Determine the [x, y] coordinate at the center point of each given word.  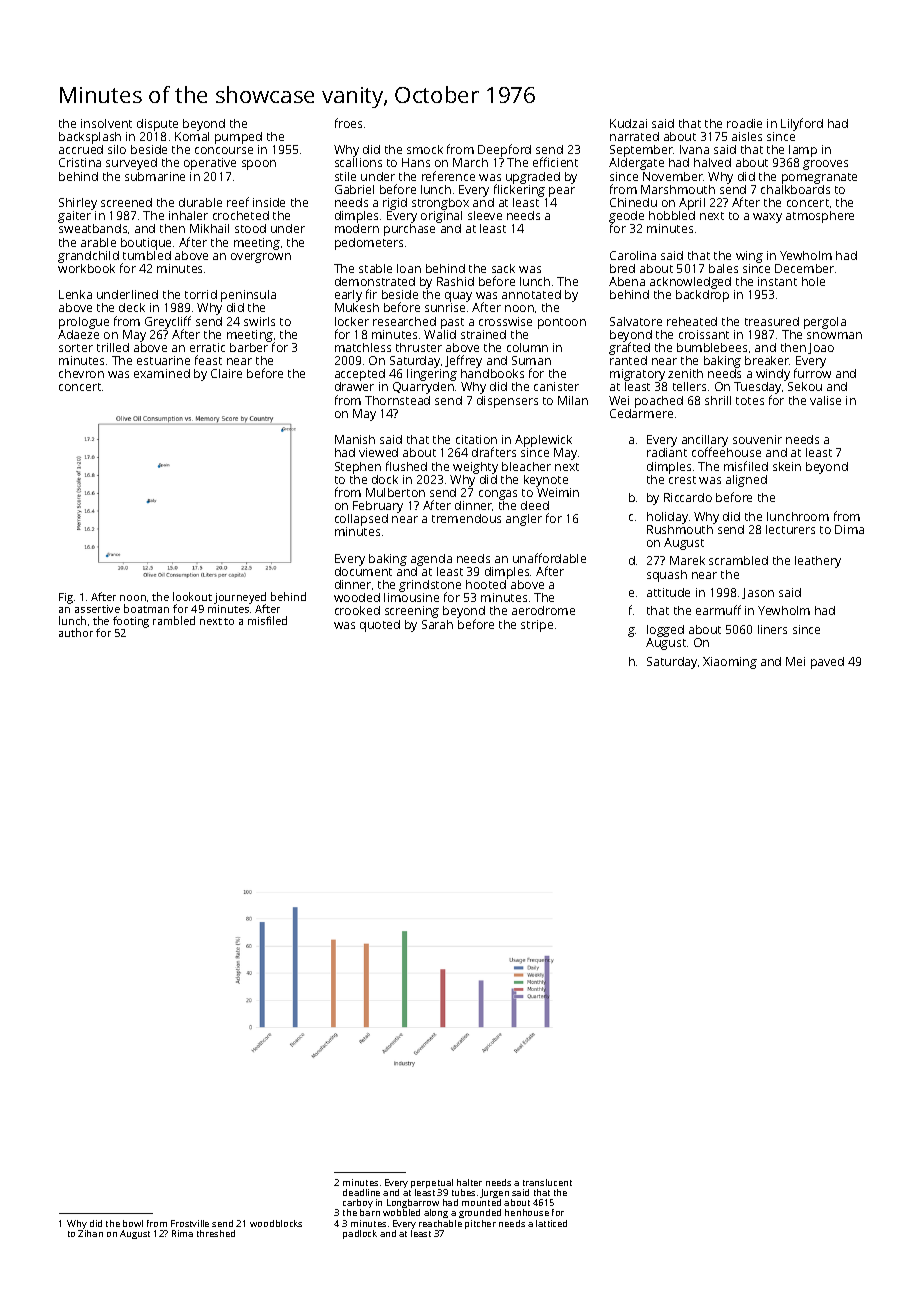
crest [682, 480]
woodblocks [276, 1223]
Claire [226, 373]
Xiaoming [730, 663]
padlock [360, 1234]
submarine [155, 176]
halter [469, 1182]
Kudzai [628, 123]
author [76, 632]
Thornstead [397, 400]
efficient [555, 162]
